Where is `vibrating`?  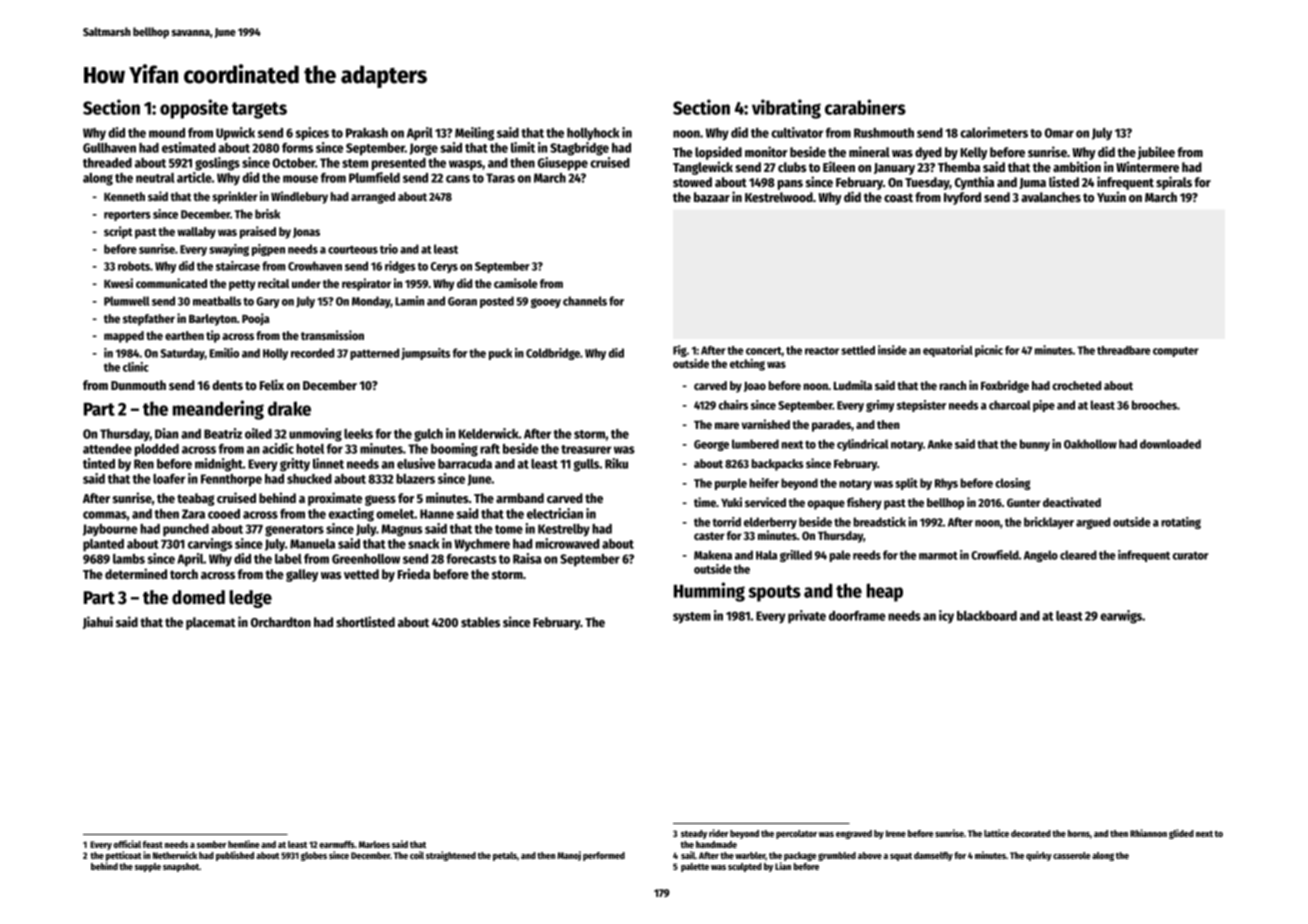 vibrating is located at coordinates (786, 109).
